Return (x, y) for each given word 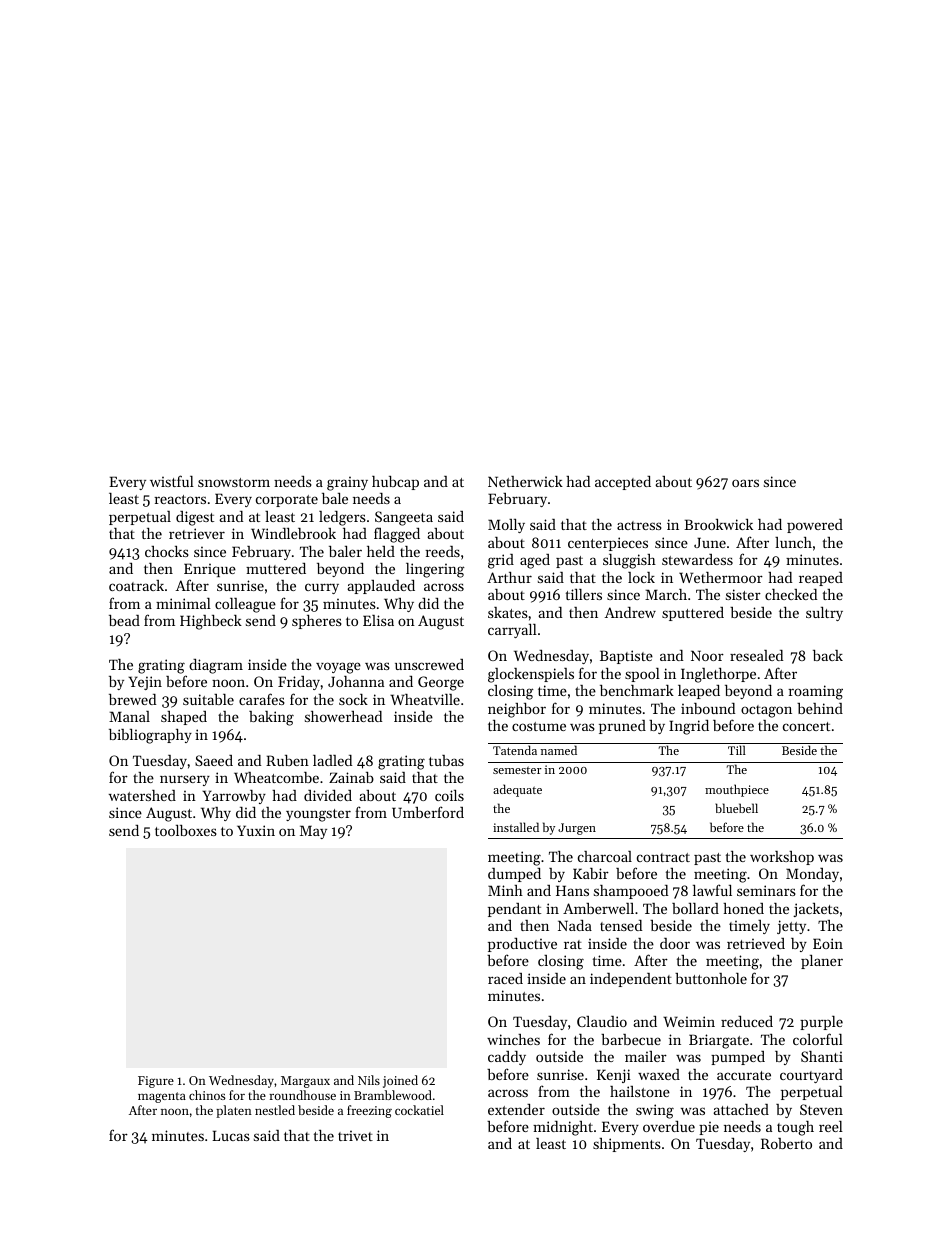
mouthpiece (737, 790)
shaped (184, 718)
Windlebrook (293, 533)
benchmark (637, 690)
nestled (275, 1110)
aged (535, 561)
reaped (821, 579)
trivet (355, 1135)
